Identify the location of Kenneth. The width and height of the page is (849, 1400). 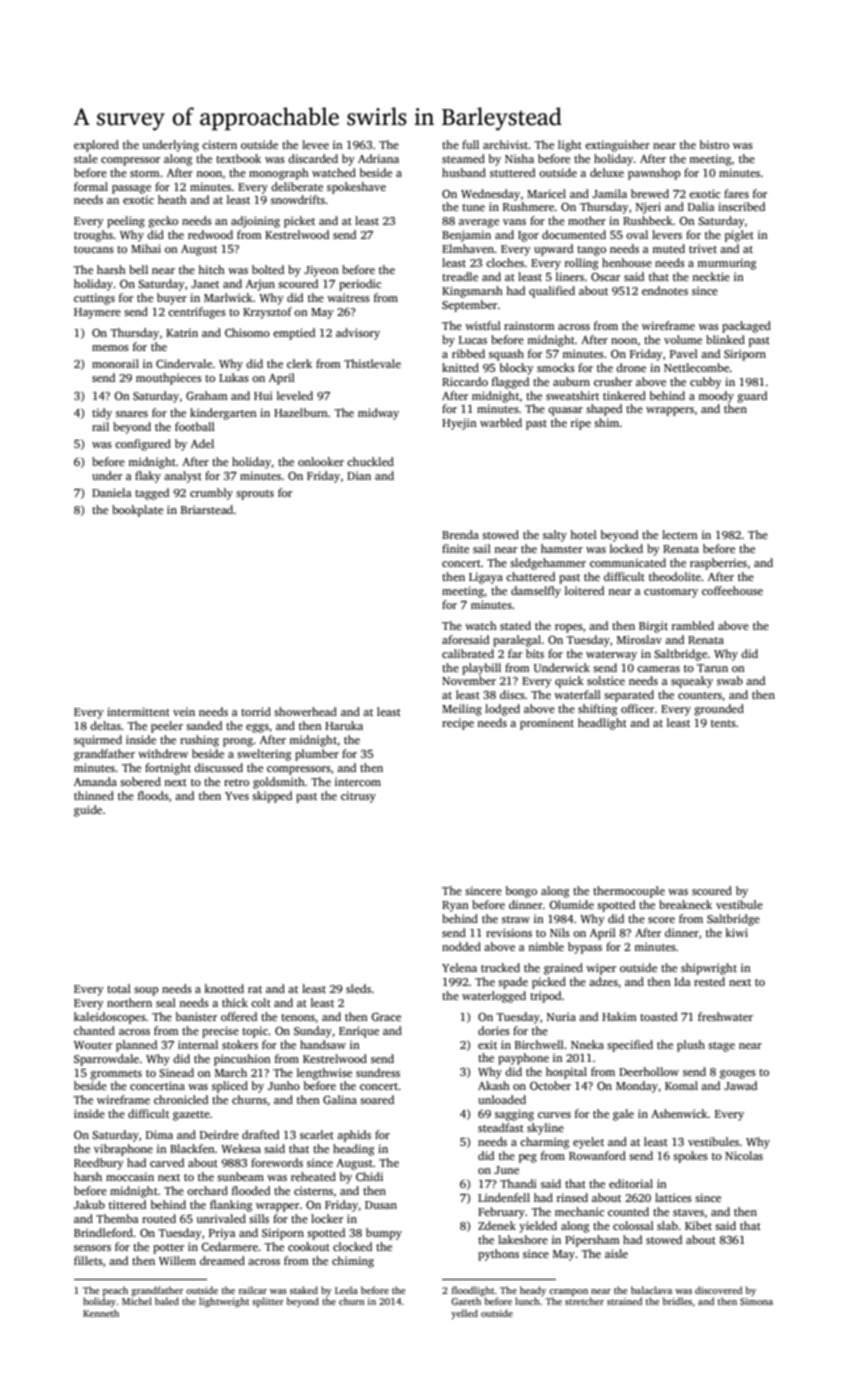
(101, 1313).
